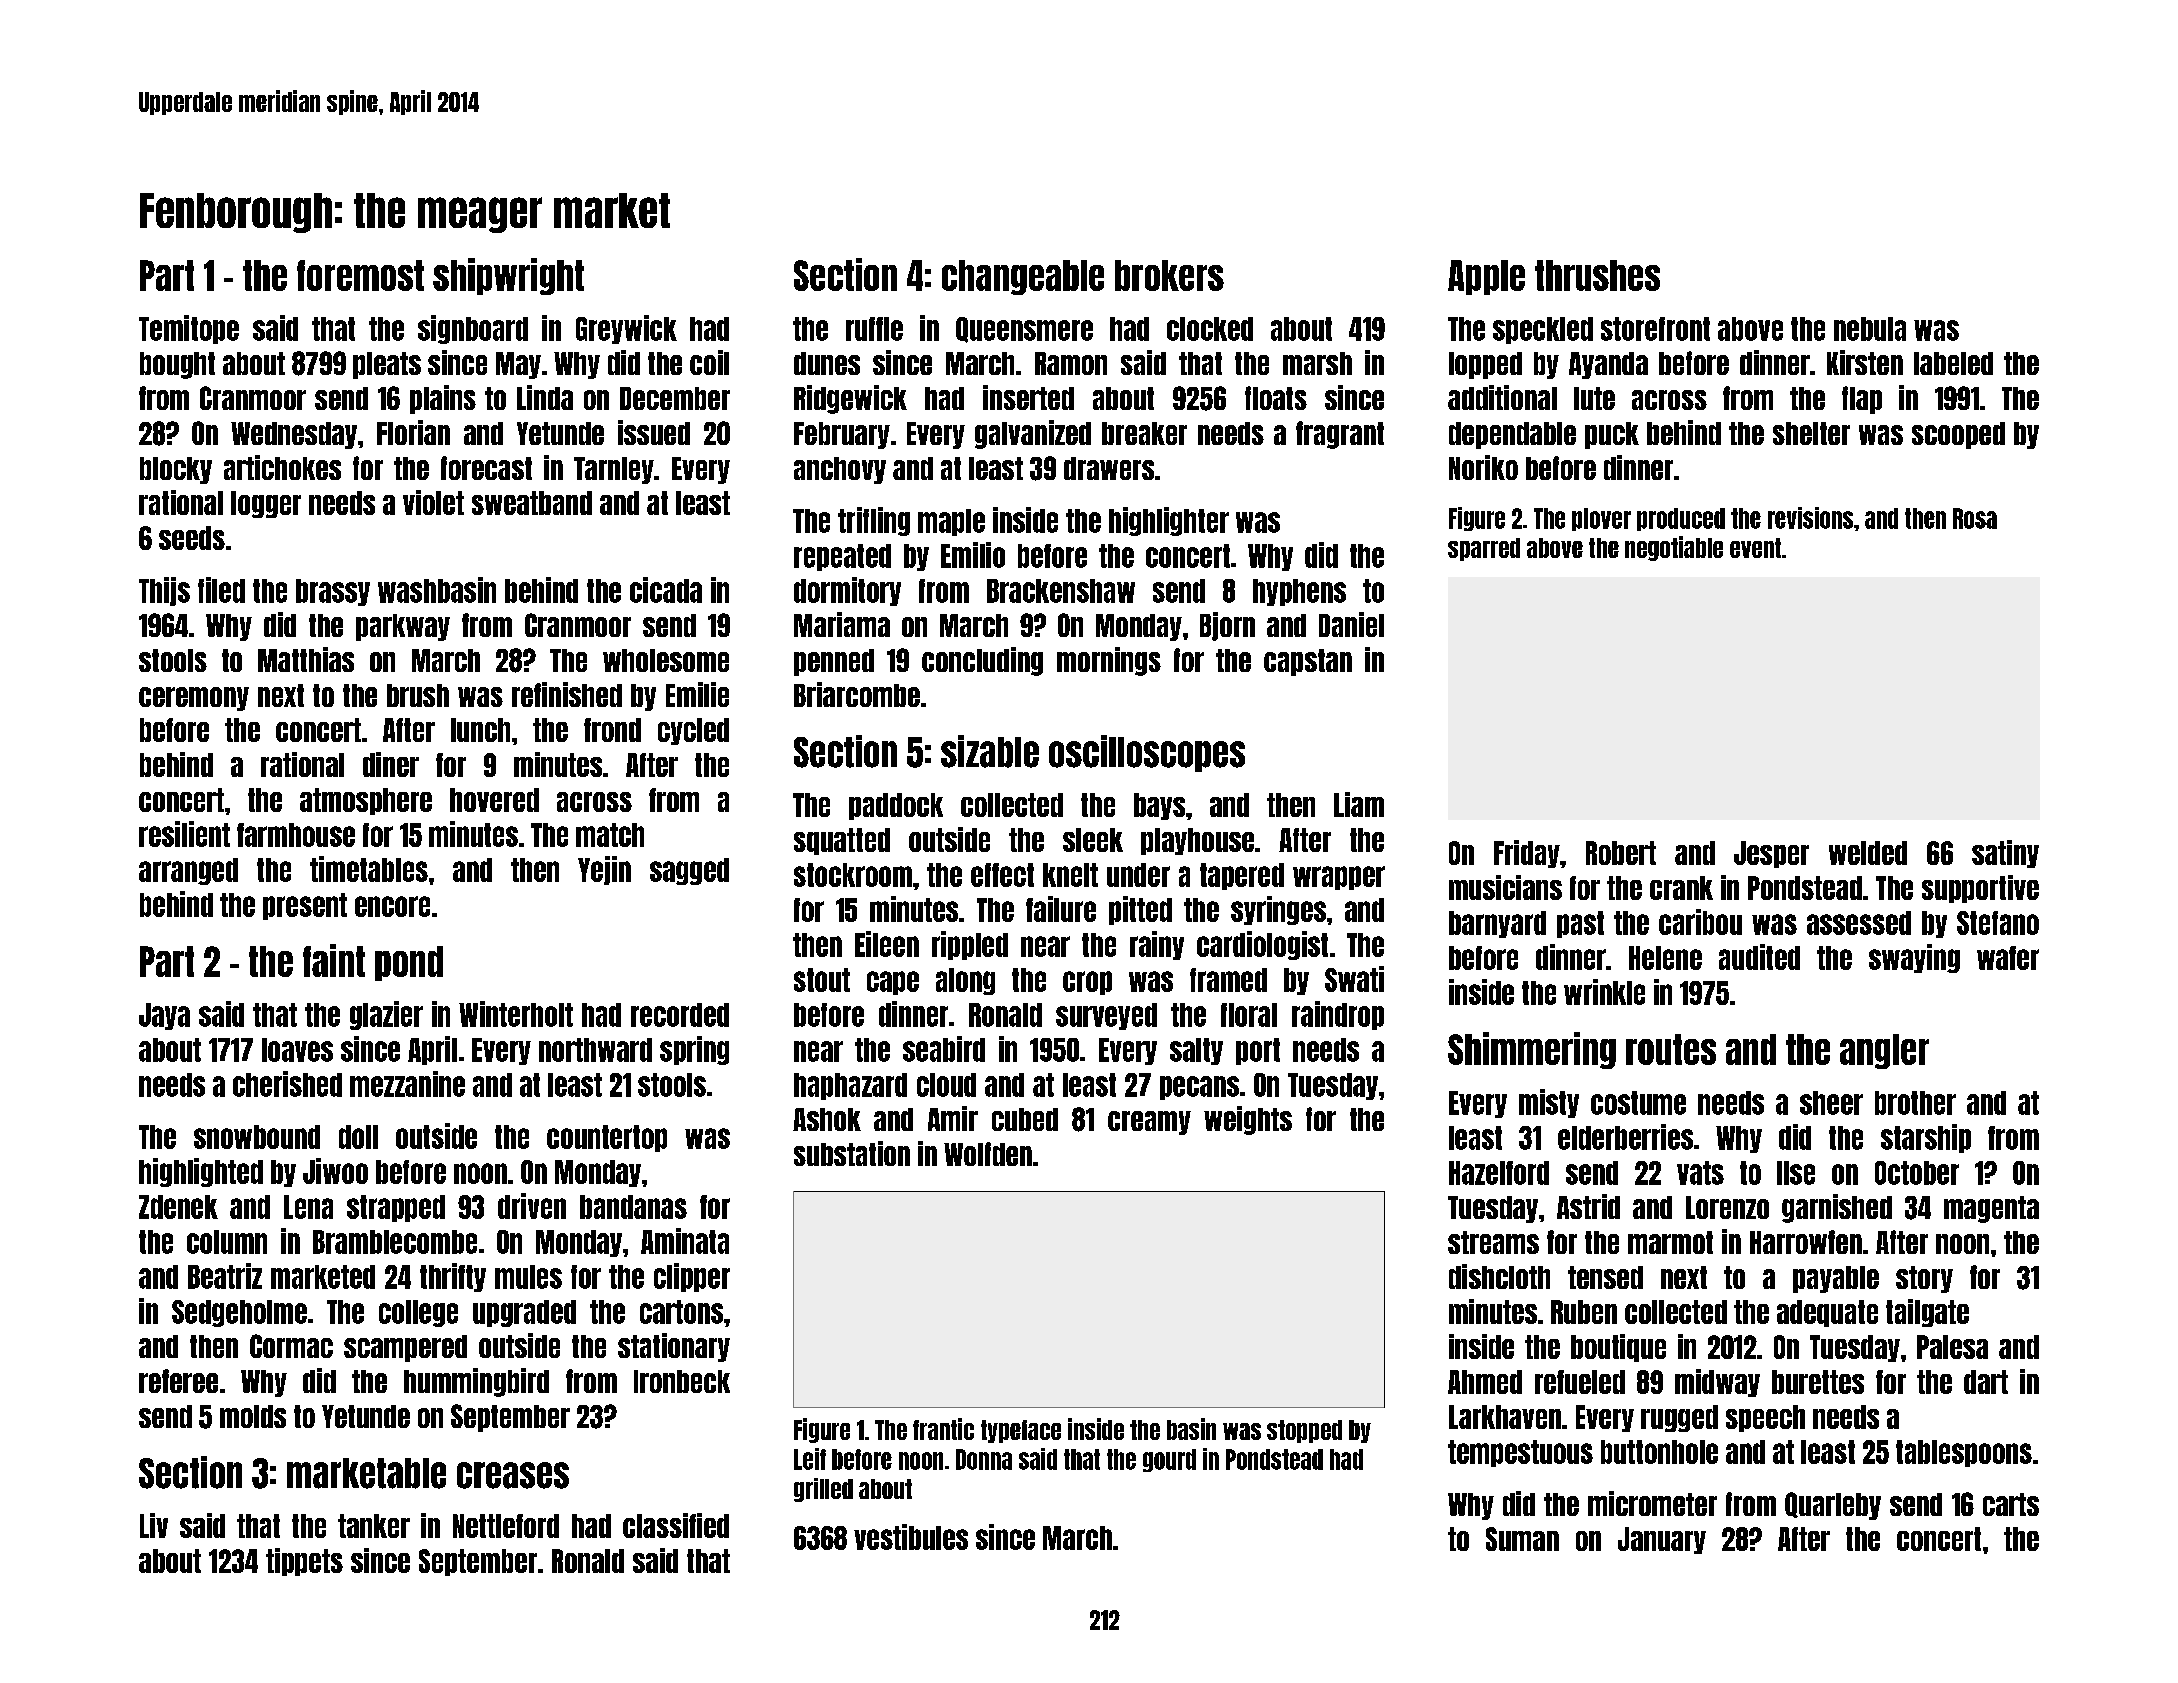  Describe the element at coordinates (227, 1242) in the document. I see `column` at that location.
